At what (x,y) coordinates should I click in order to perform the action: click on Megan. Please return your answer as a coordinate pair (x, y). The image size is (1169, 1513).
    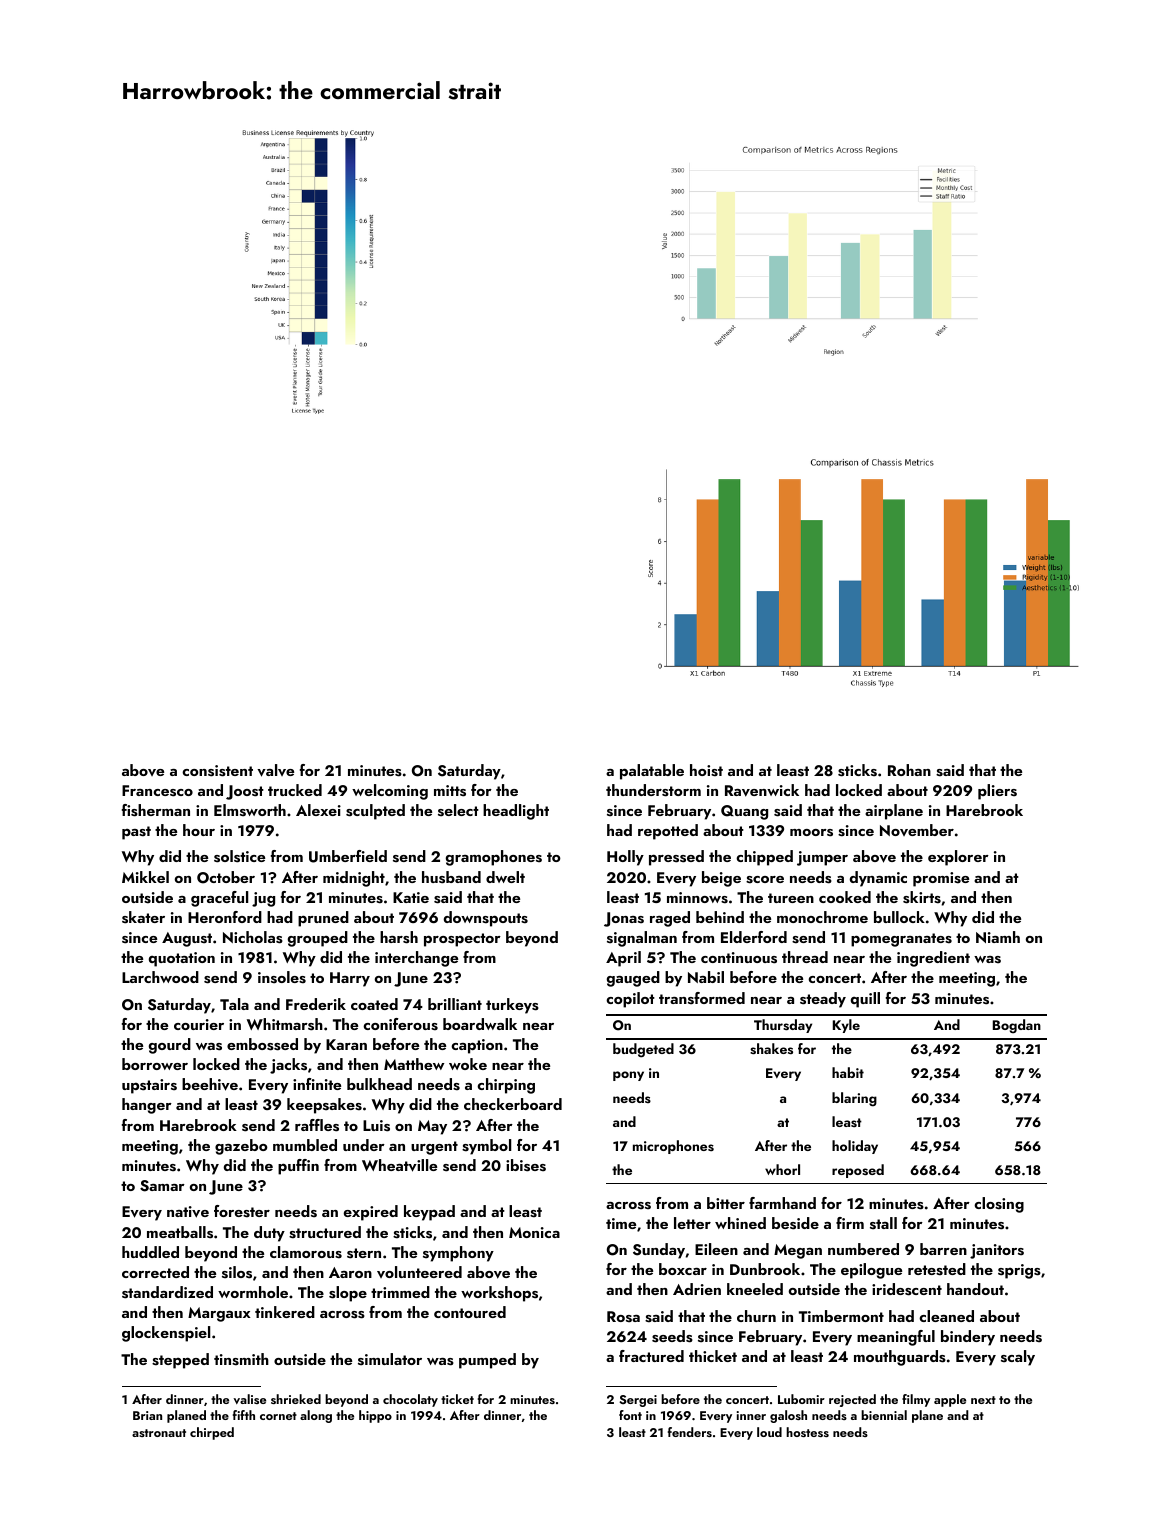
    Looking at the image, I should click on (798, 1251).
